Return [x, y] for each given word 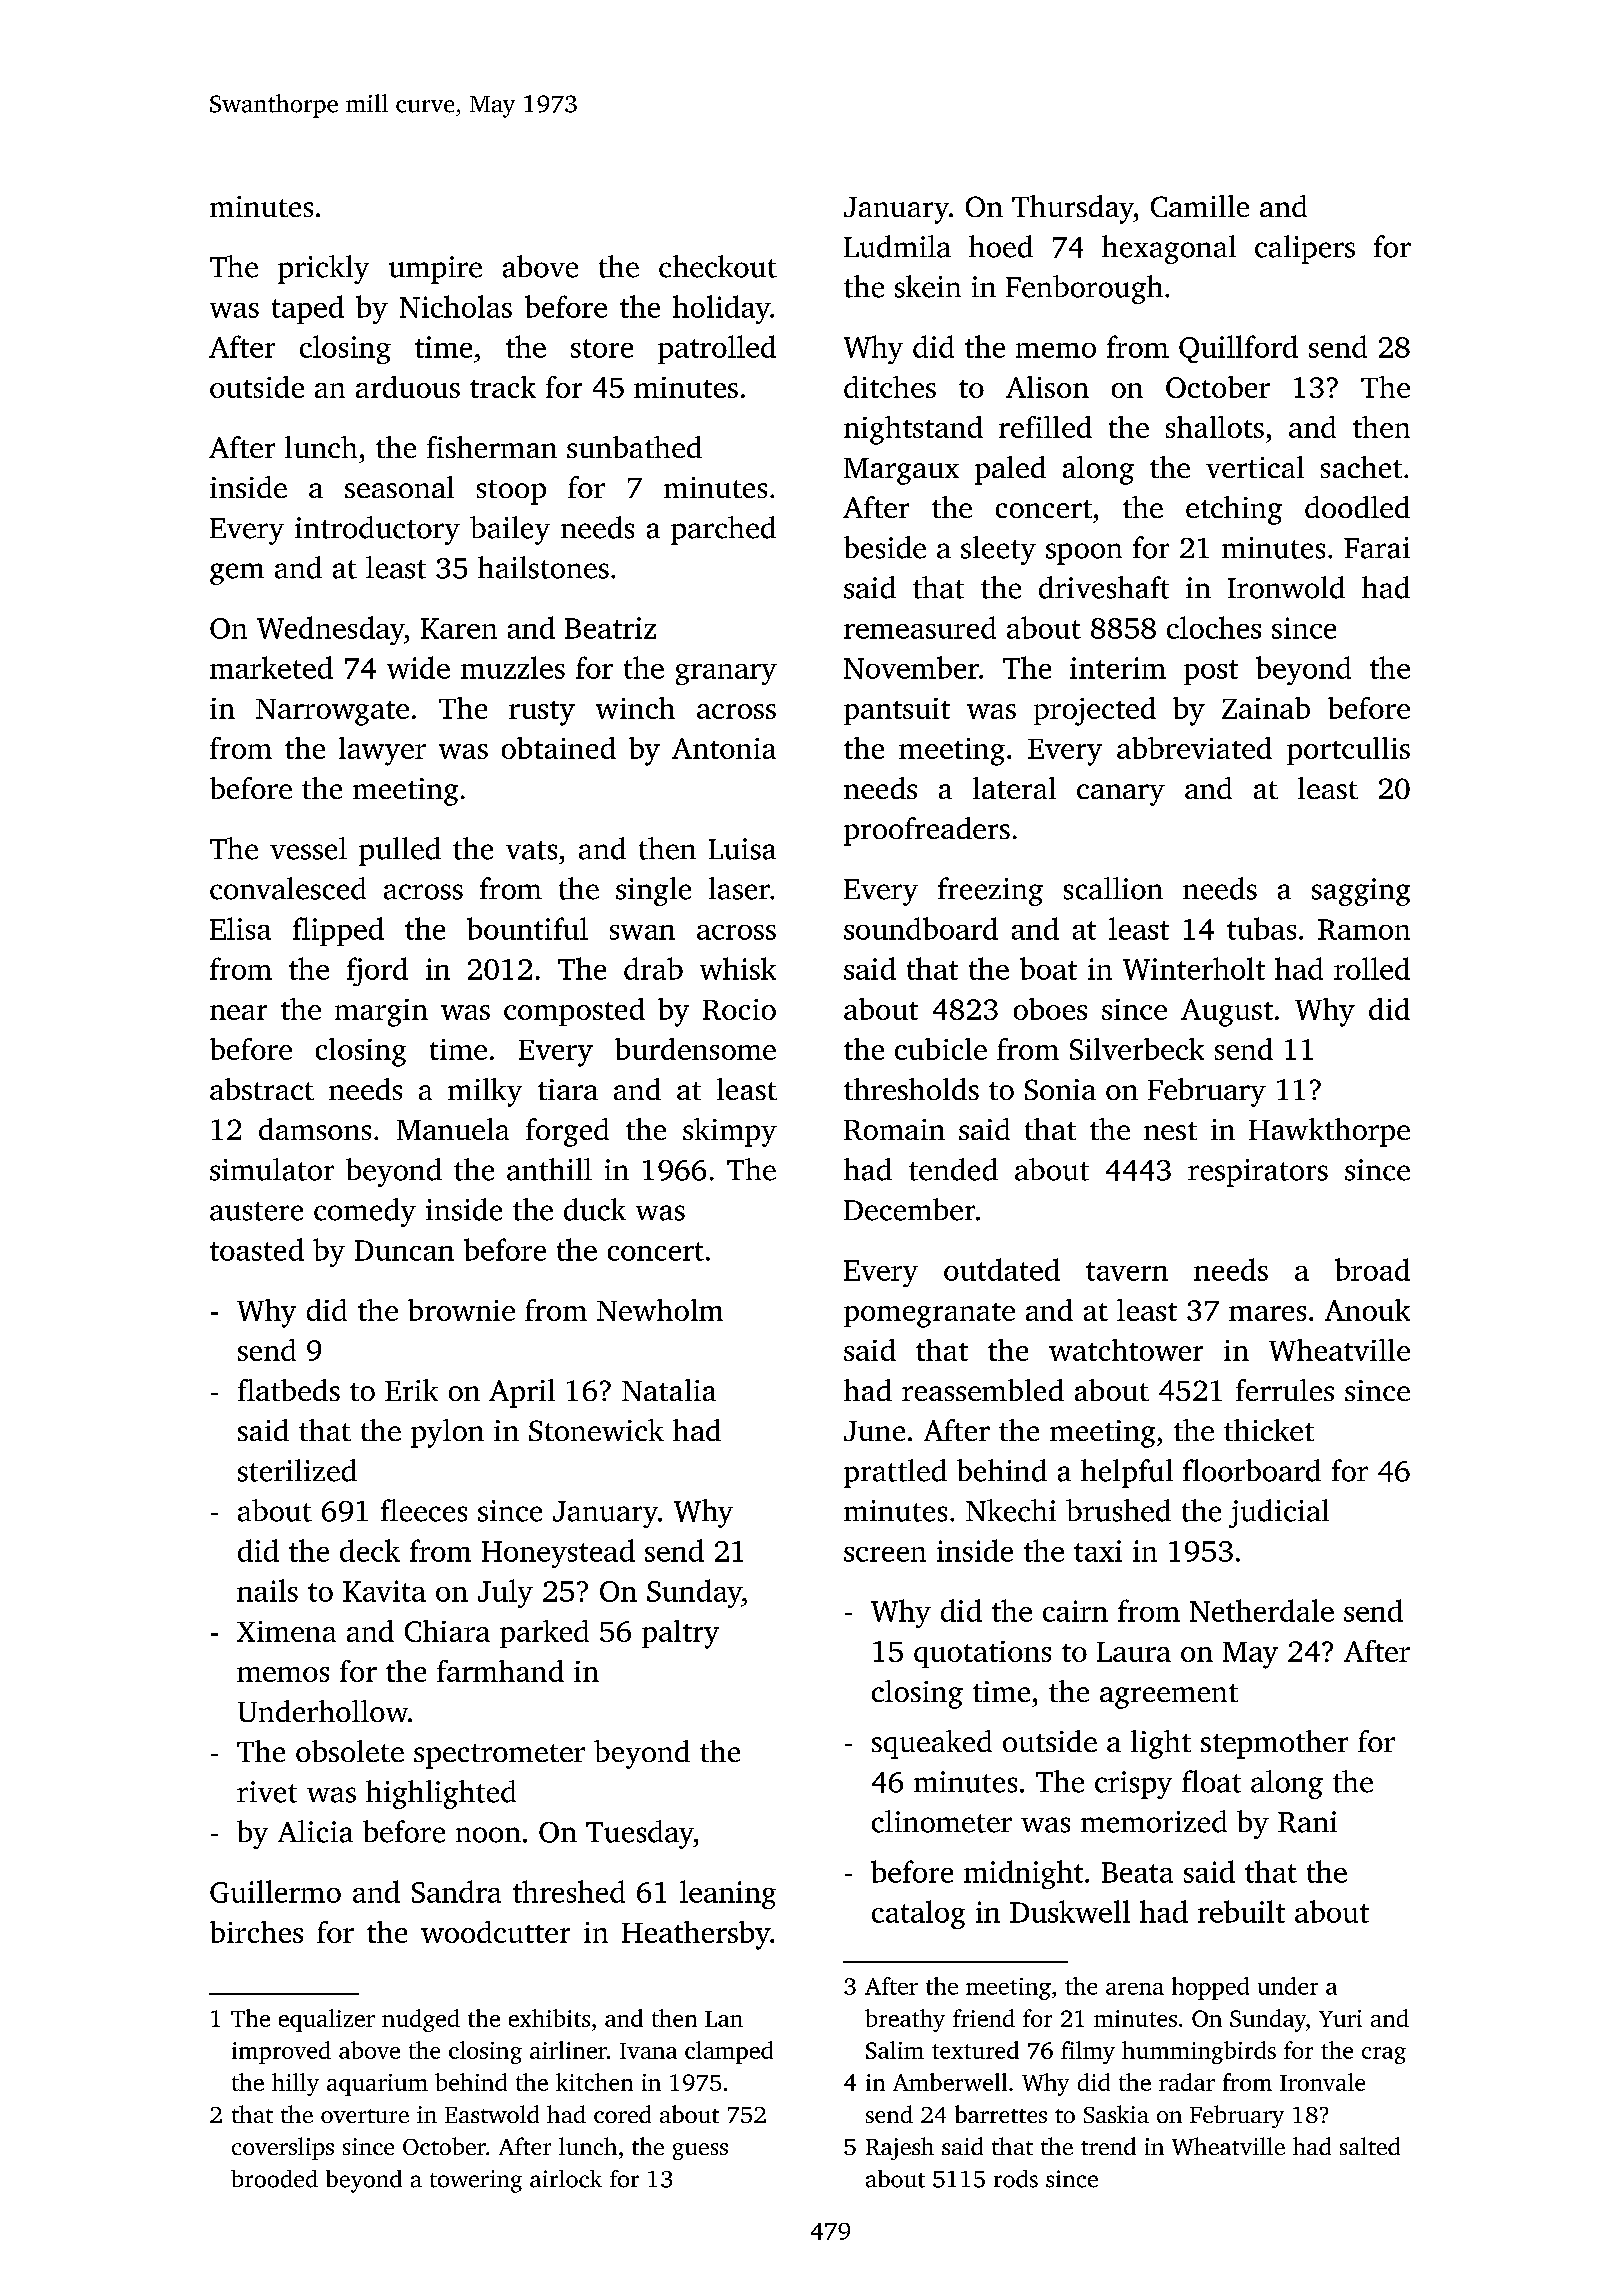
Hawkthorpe [1329, 1132]
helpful [1127, 1473]
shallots [1215, 427]
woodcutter [495, 1932]
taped [308, 309]
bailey [510, 530]
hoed [1001, 246]
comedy [365, 1212]
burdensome [695, 1049]
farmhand [500, 1671]
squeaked [932, 1744]
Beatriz [610, 628]
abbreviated [1194, 748]
